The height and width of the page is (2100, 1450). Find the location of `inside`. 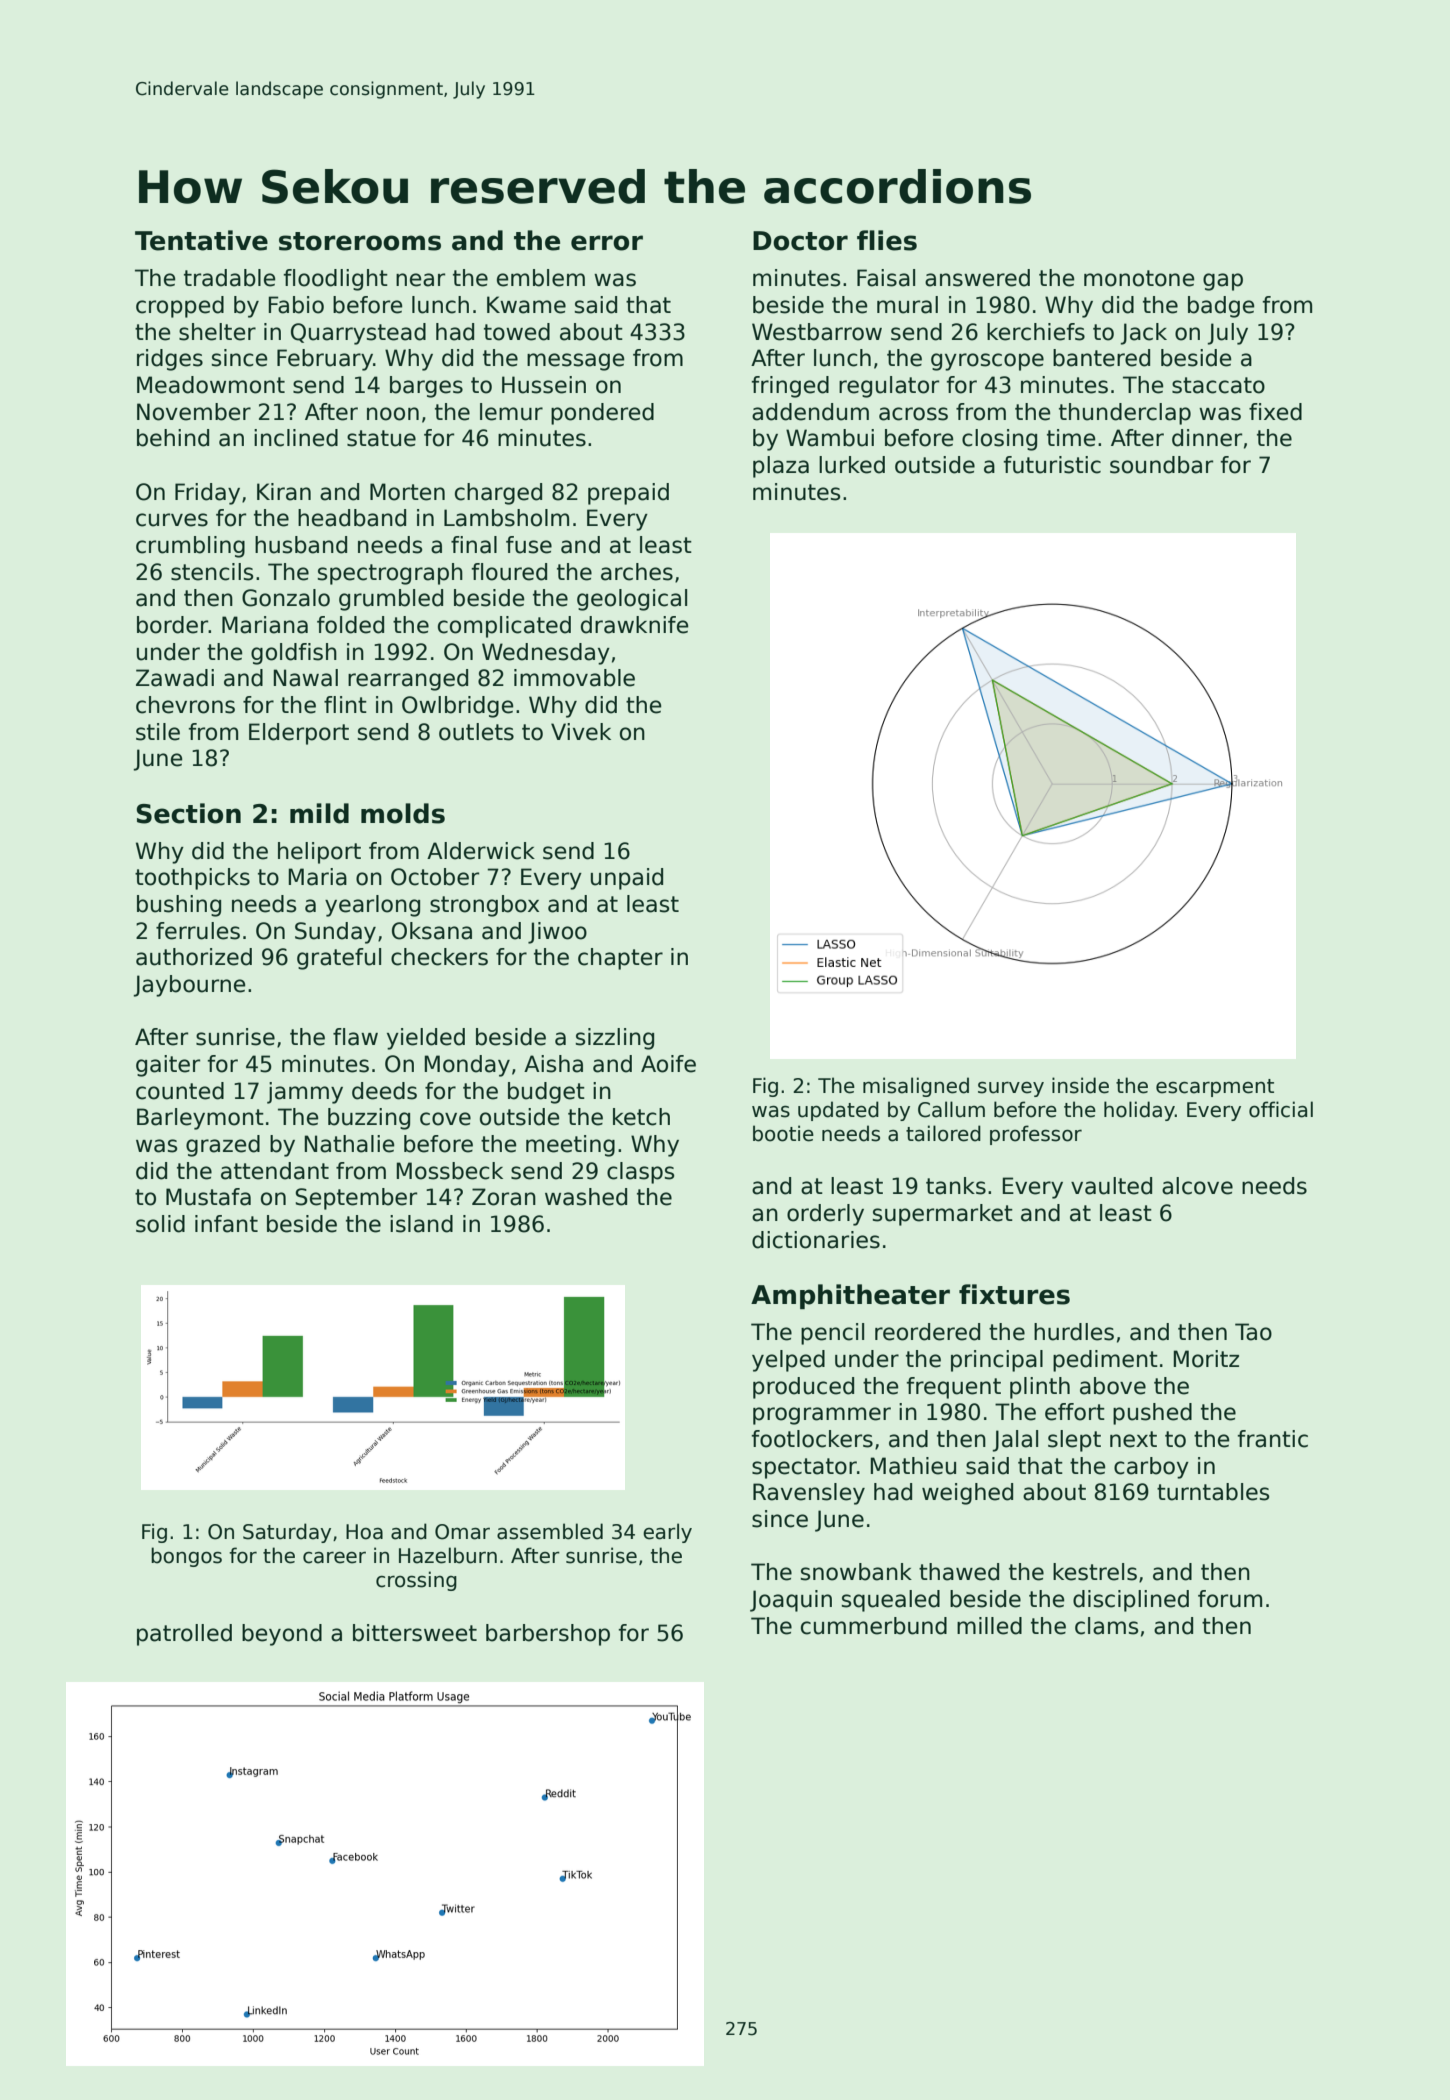

inside is located at coordinates (1080, 1085).
